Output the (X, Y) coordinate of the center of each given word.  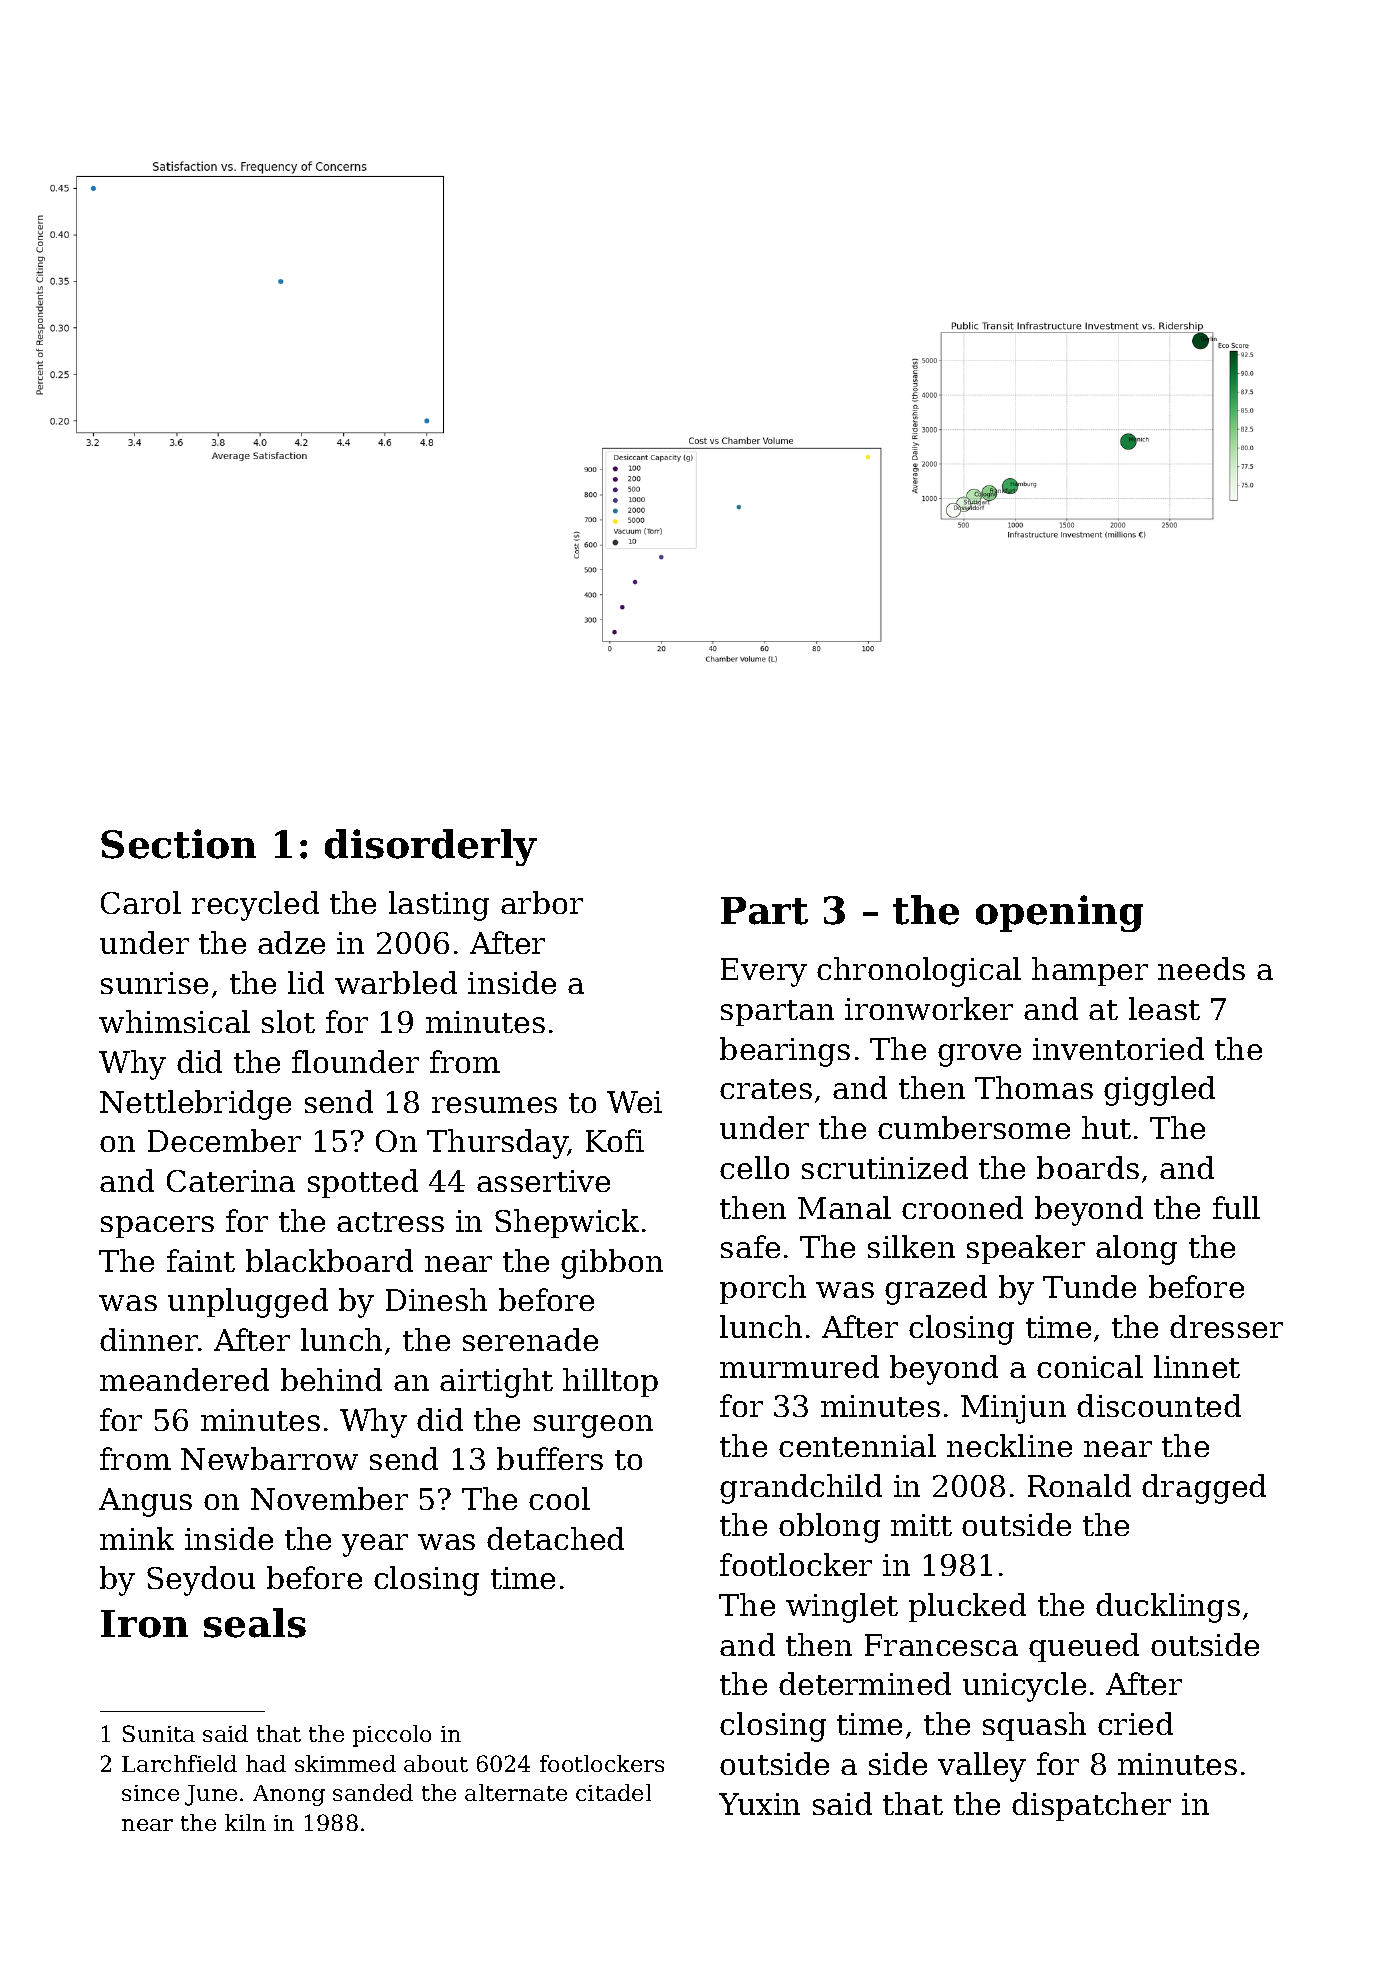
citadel (613, 1792)
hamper (1090, 971)
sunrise (154, 983)
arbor (542, 902)
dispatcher (1091, 1806)
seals (255, 1623)
